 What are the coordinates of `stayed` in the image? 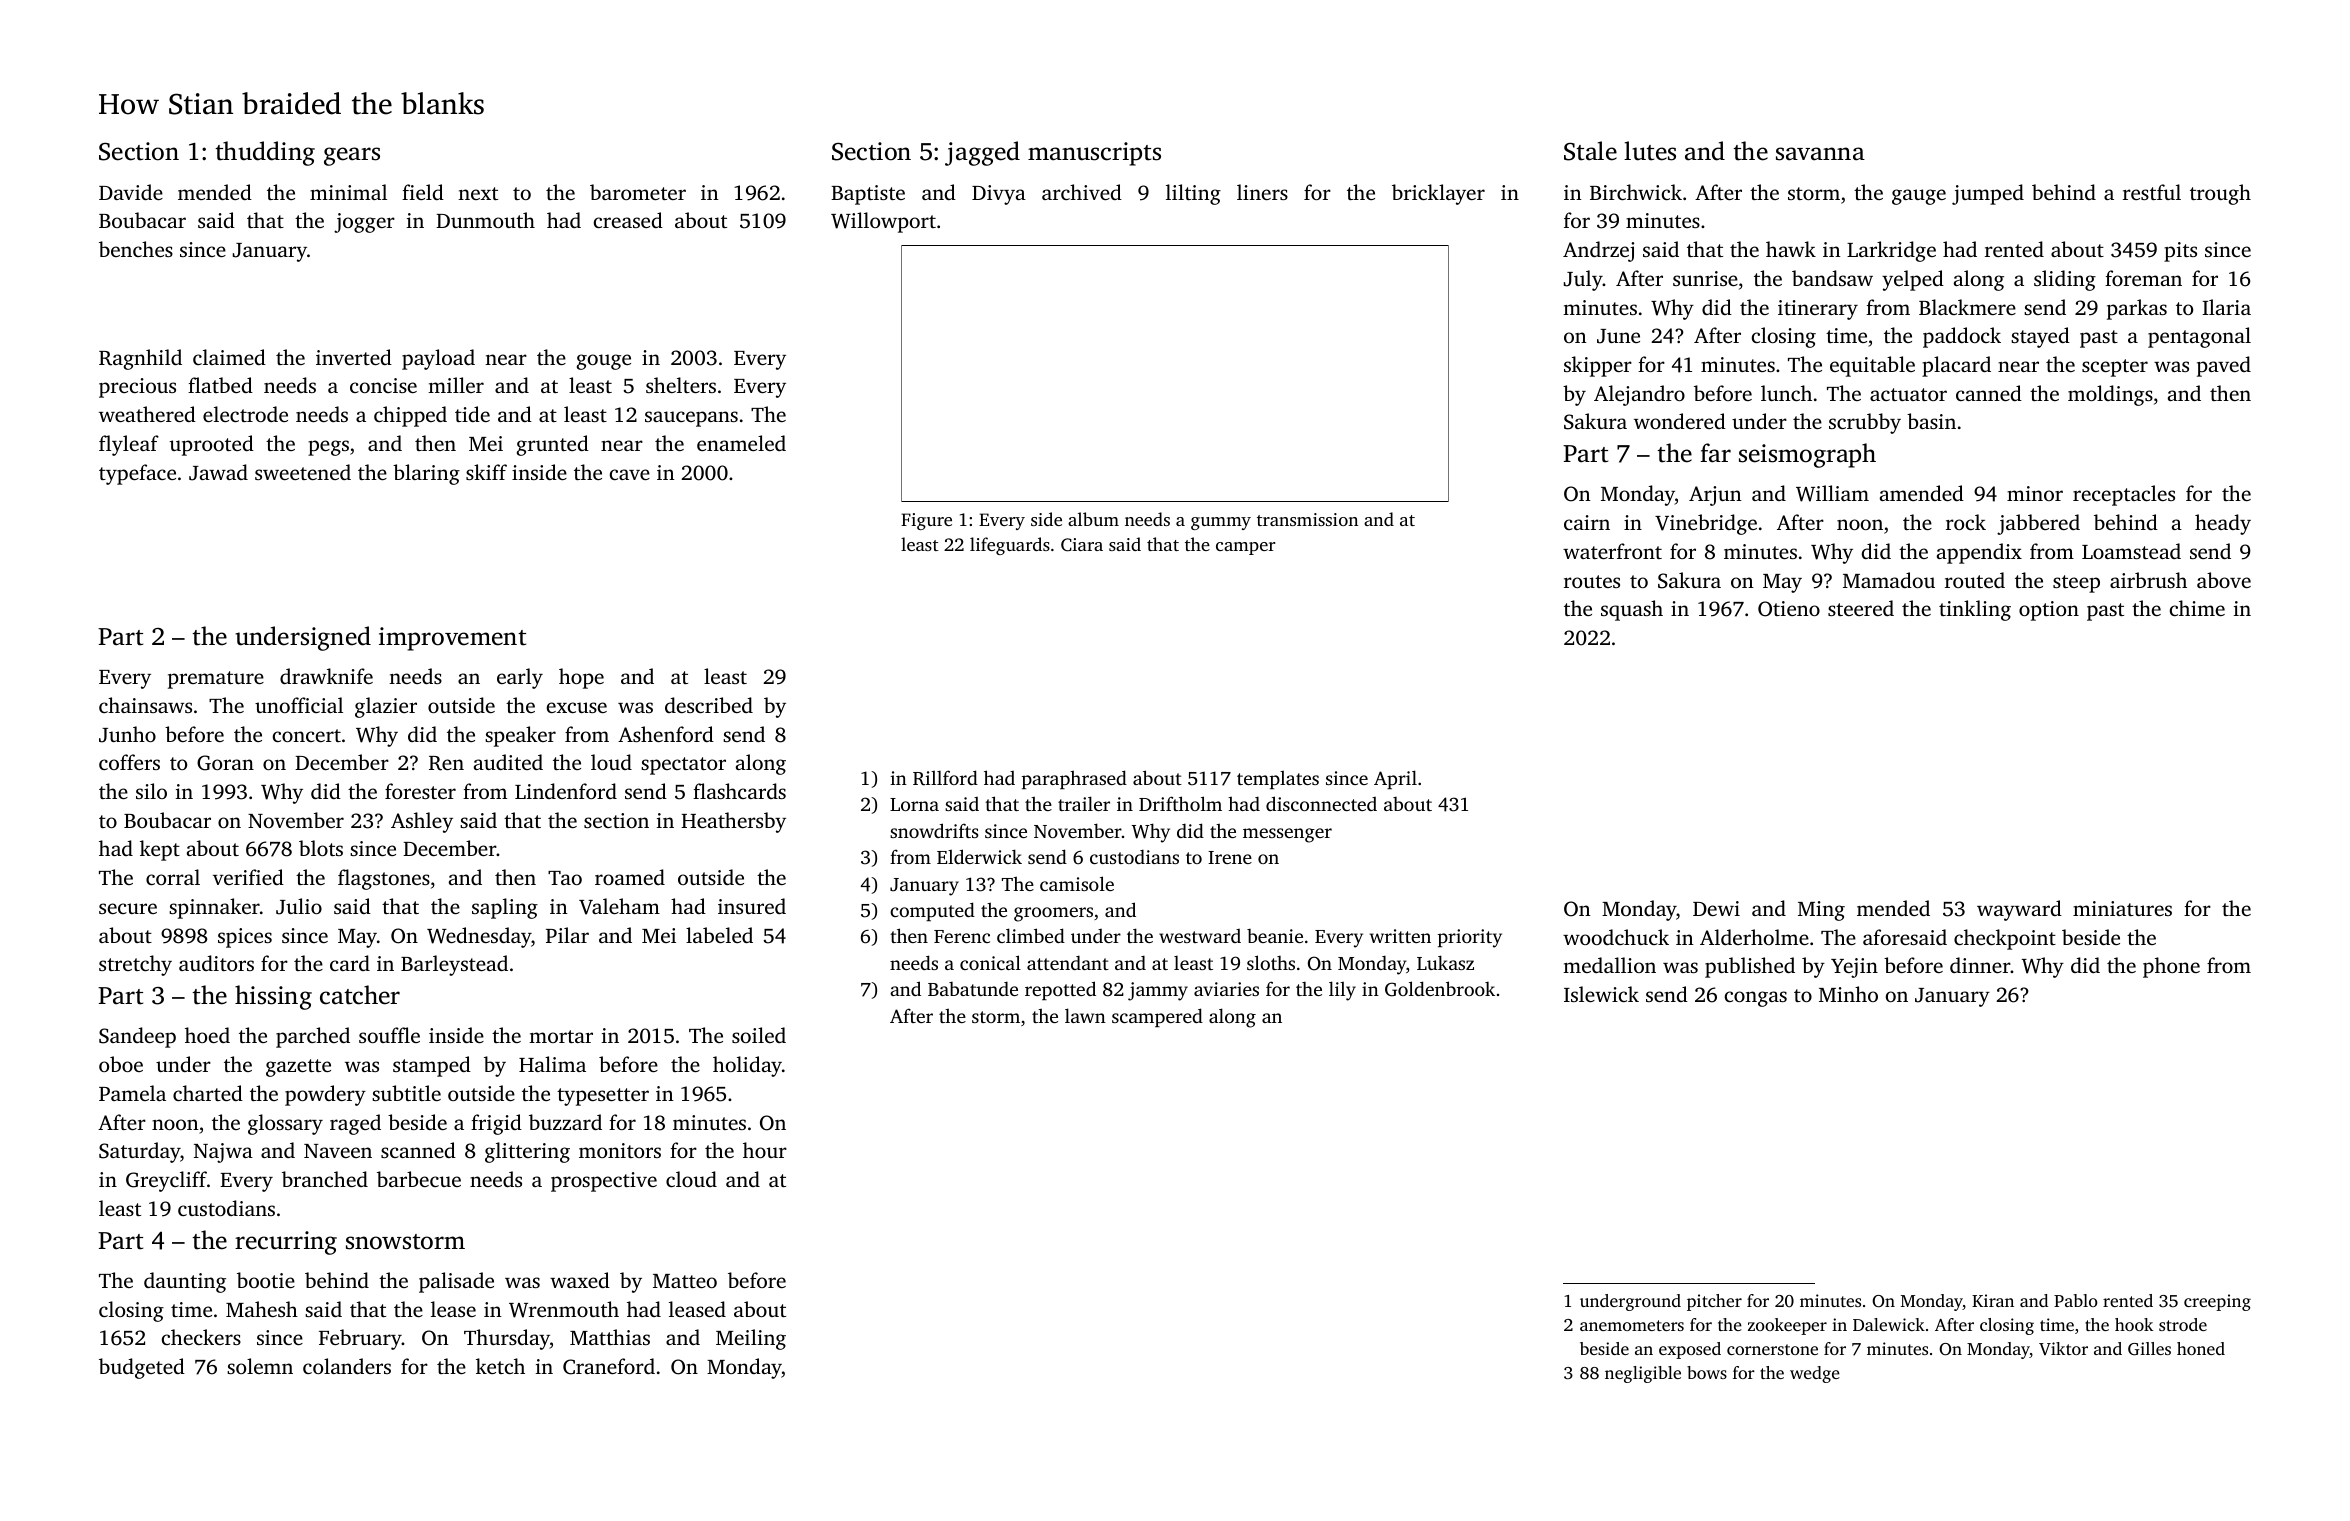 It's located at (2040, 337).
